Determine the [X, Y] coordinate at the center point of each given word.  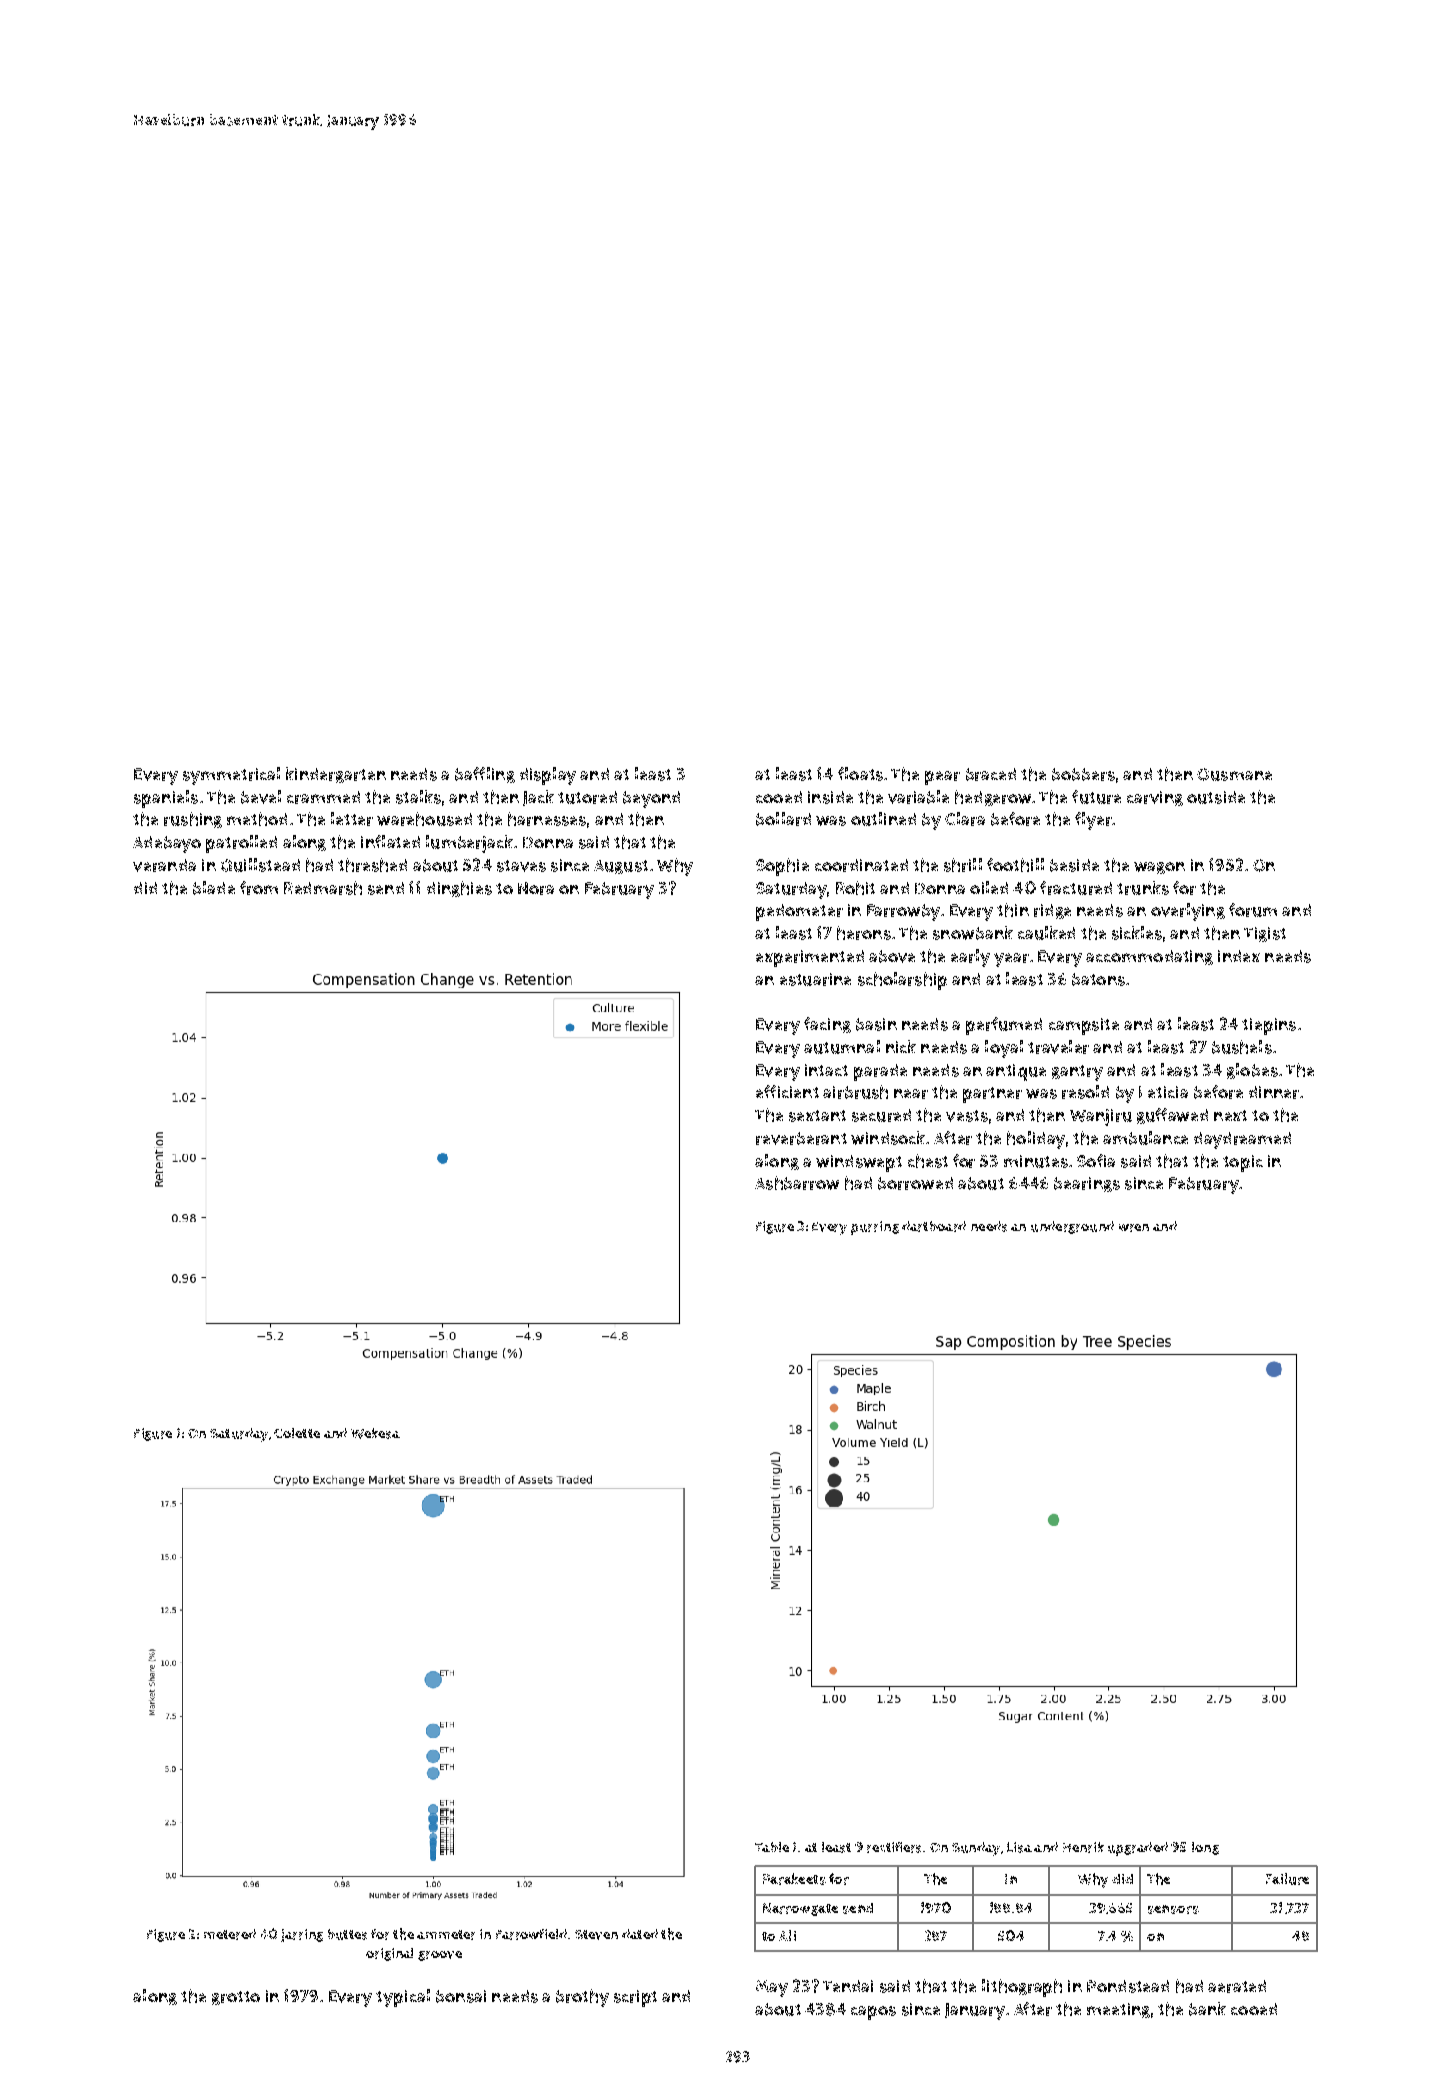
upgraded [1138, 1849]
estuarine [815, 979]
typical [403, 1998]
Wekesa [375, 1433]
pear [942, 778]
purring [875, 1228]
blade [214, 888]
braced [991, 774]
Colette [297, 1433]
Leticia [1163, 1092]
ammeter [446, 1935]
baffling [485, 775]
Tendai [848, 1986]
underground [1072, 1227]
